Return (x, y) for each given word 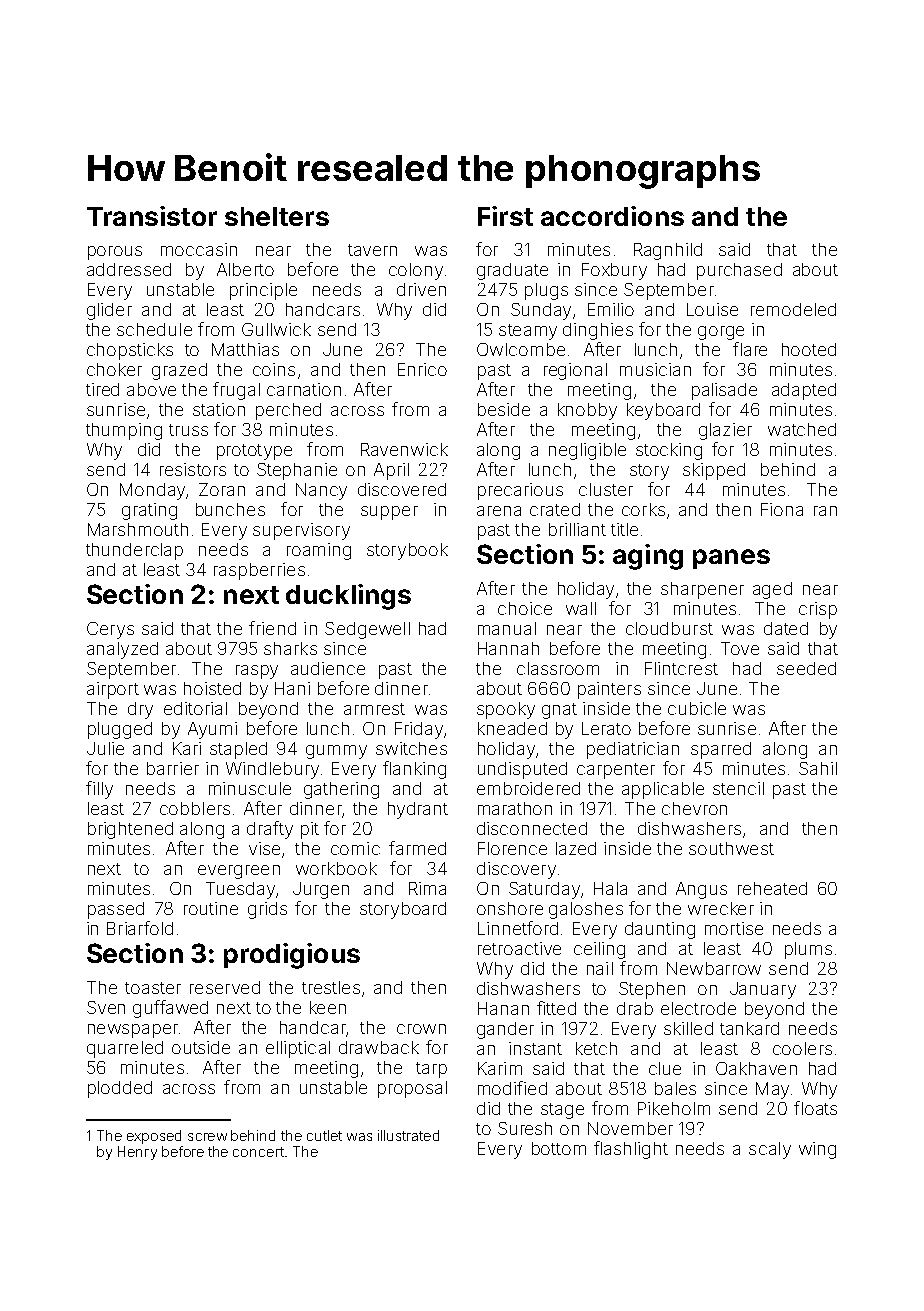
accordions (612, 216)
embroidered (528, 788)
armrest (374, 709)
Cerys (110, 630)
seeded (806, 668)
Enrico (422, 369)
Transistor (152, 216)
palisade (724, 391)
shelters (277, 216)
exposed (154, 1137)
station (219, 409)
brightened (130, 830)
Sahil (818, 768)
